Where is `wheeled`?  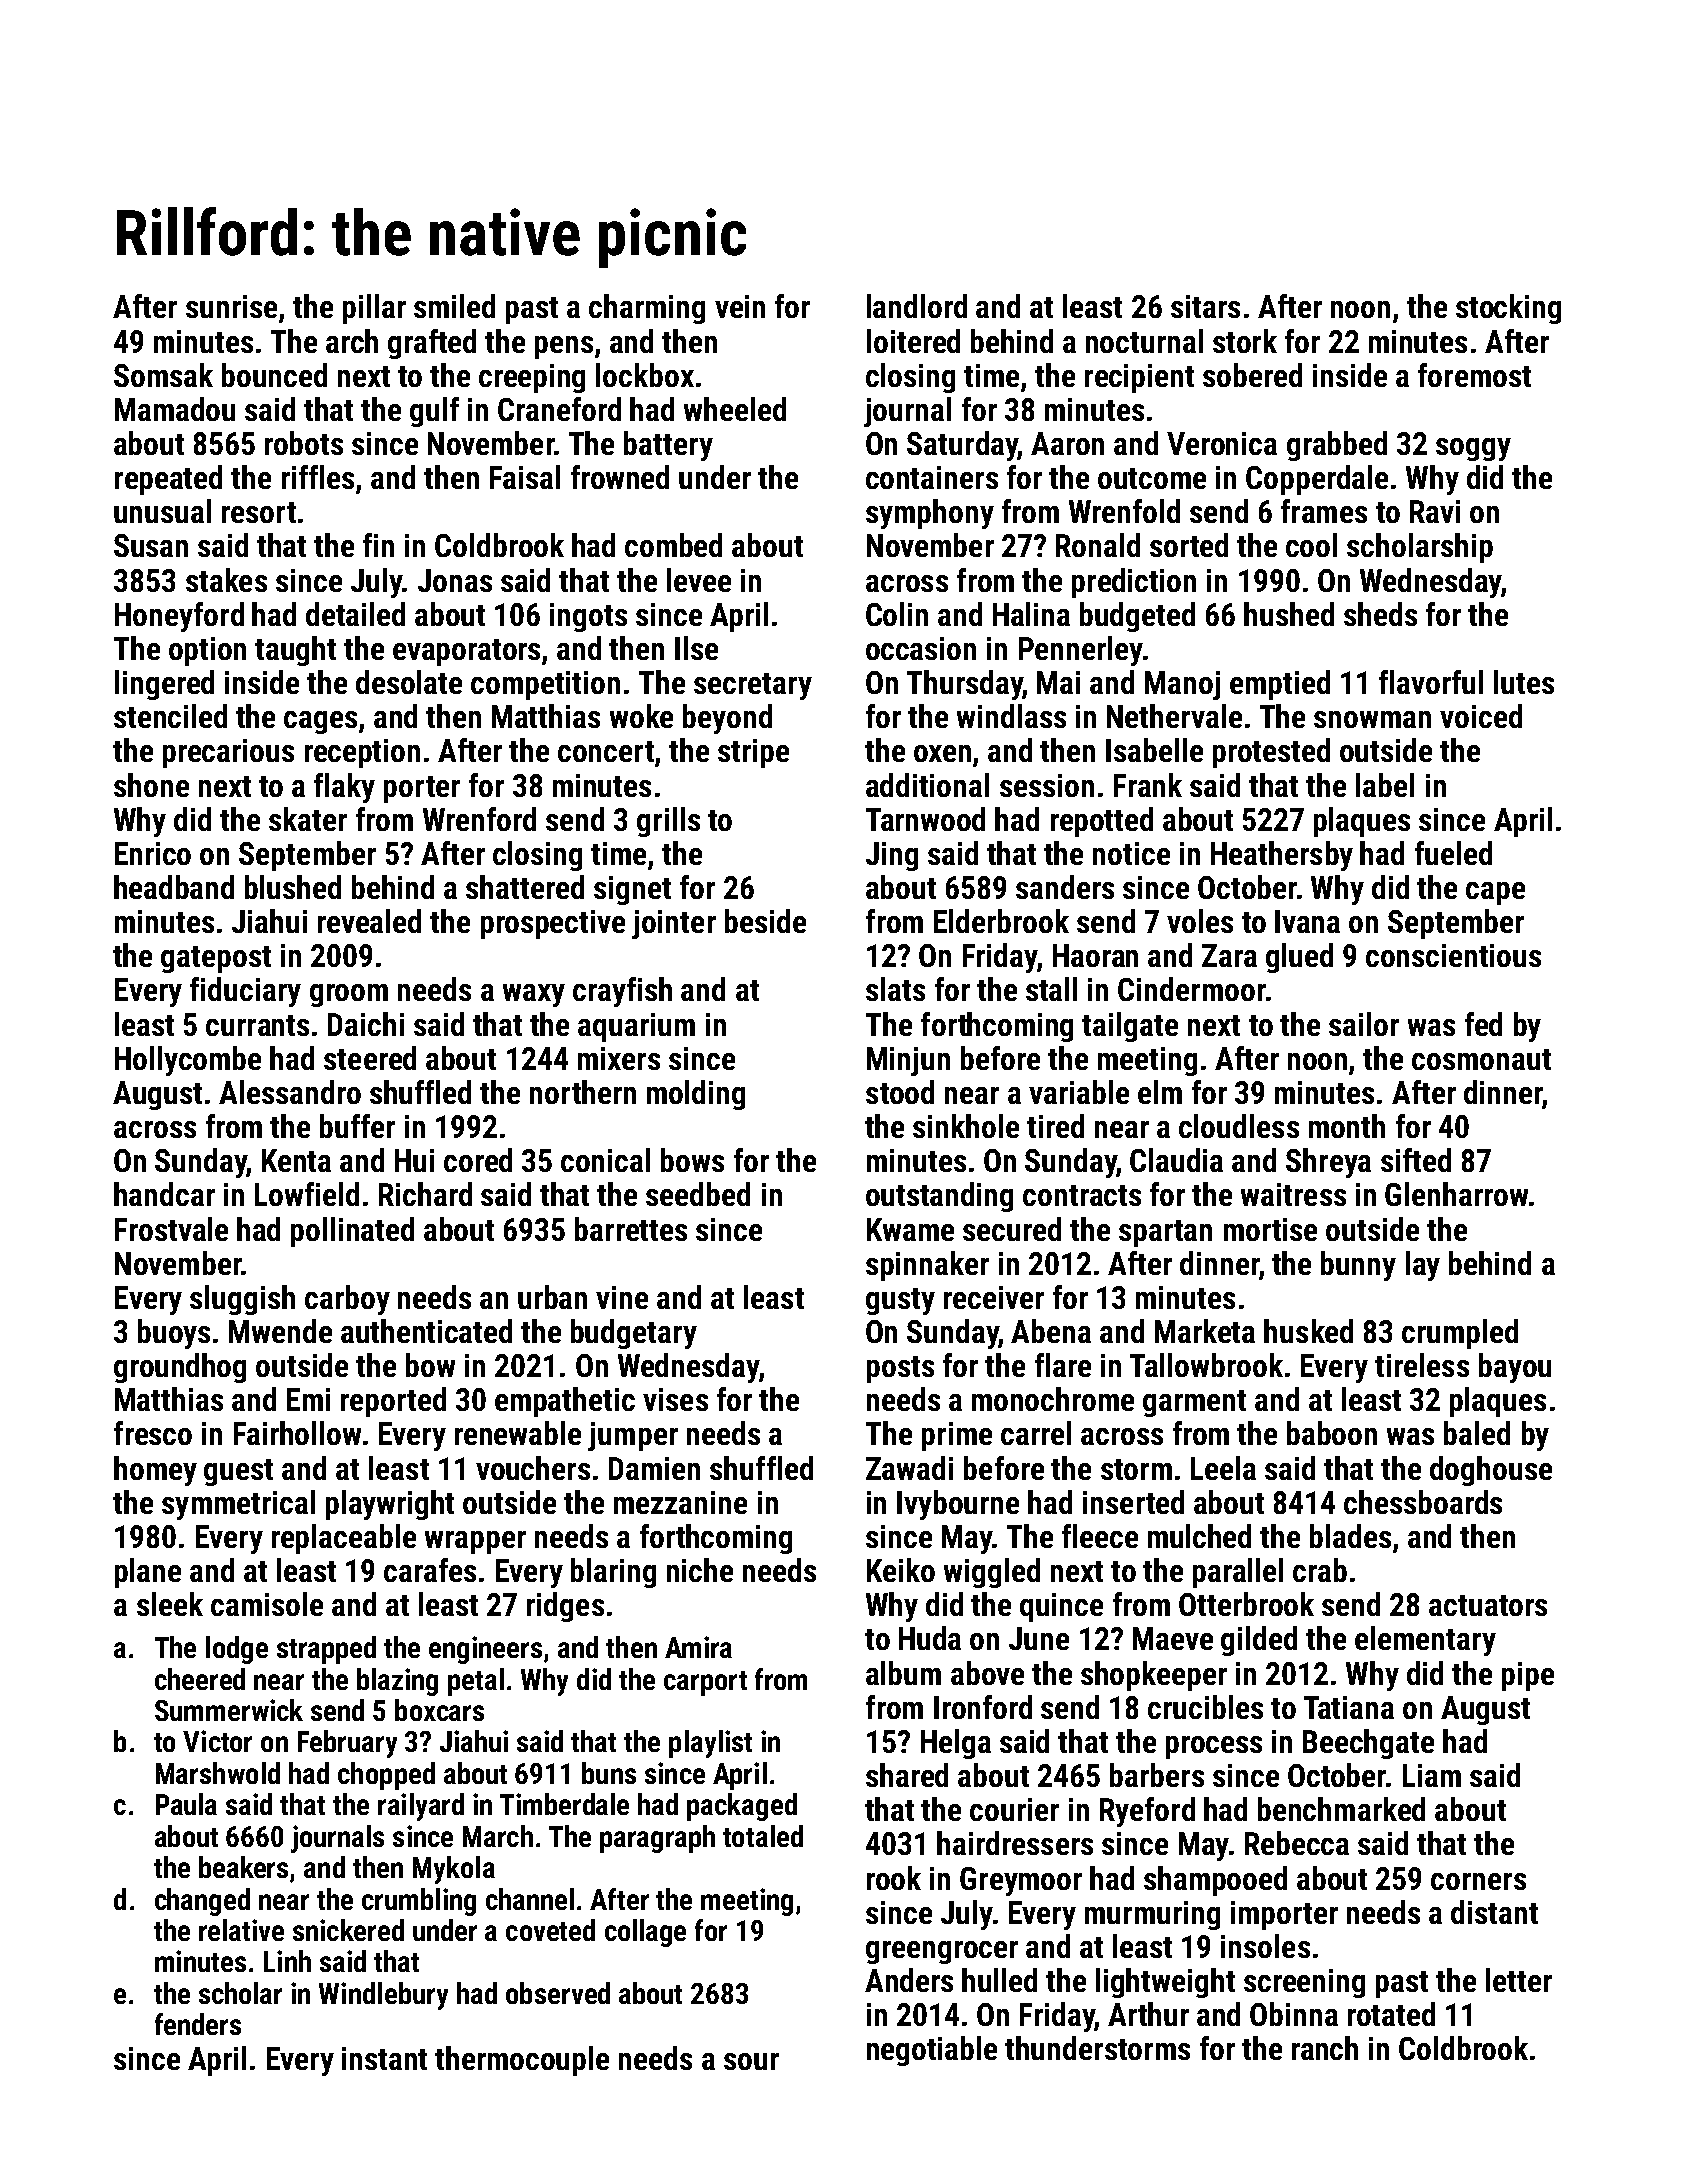
wheeled is located at coordinates (735, 409).
